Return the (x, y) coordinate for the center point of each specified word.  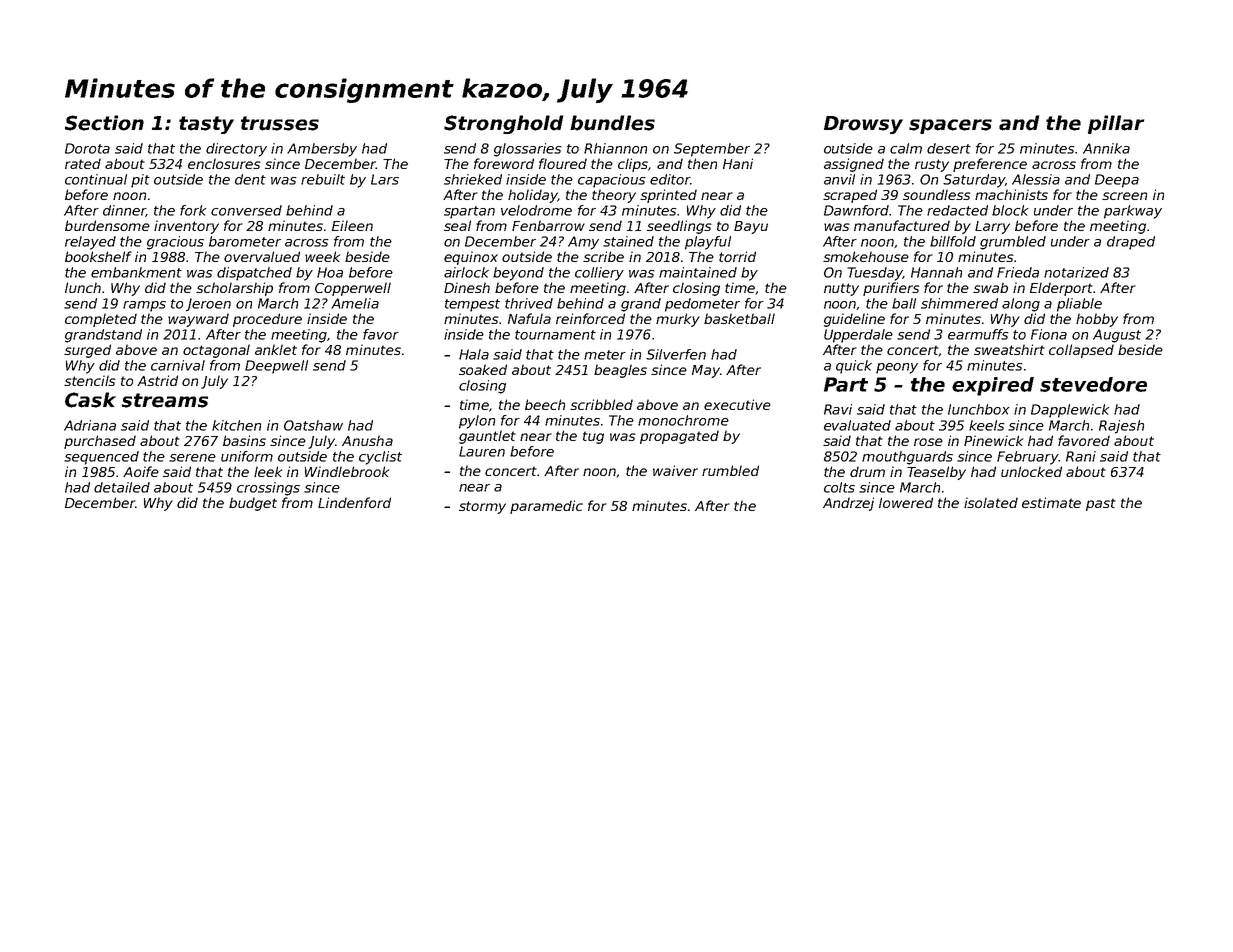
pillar (1116, 124)
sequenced (101, 458)
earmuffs (978, 334)
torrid (737, 256)
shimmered (959, 303)
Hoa (330, 272)
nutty (841, 289)
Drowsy (863, 125)
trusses (280, 123)
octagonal (216, 351)
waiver (675, 470)
